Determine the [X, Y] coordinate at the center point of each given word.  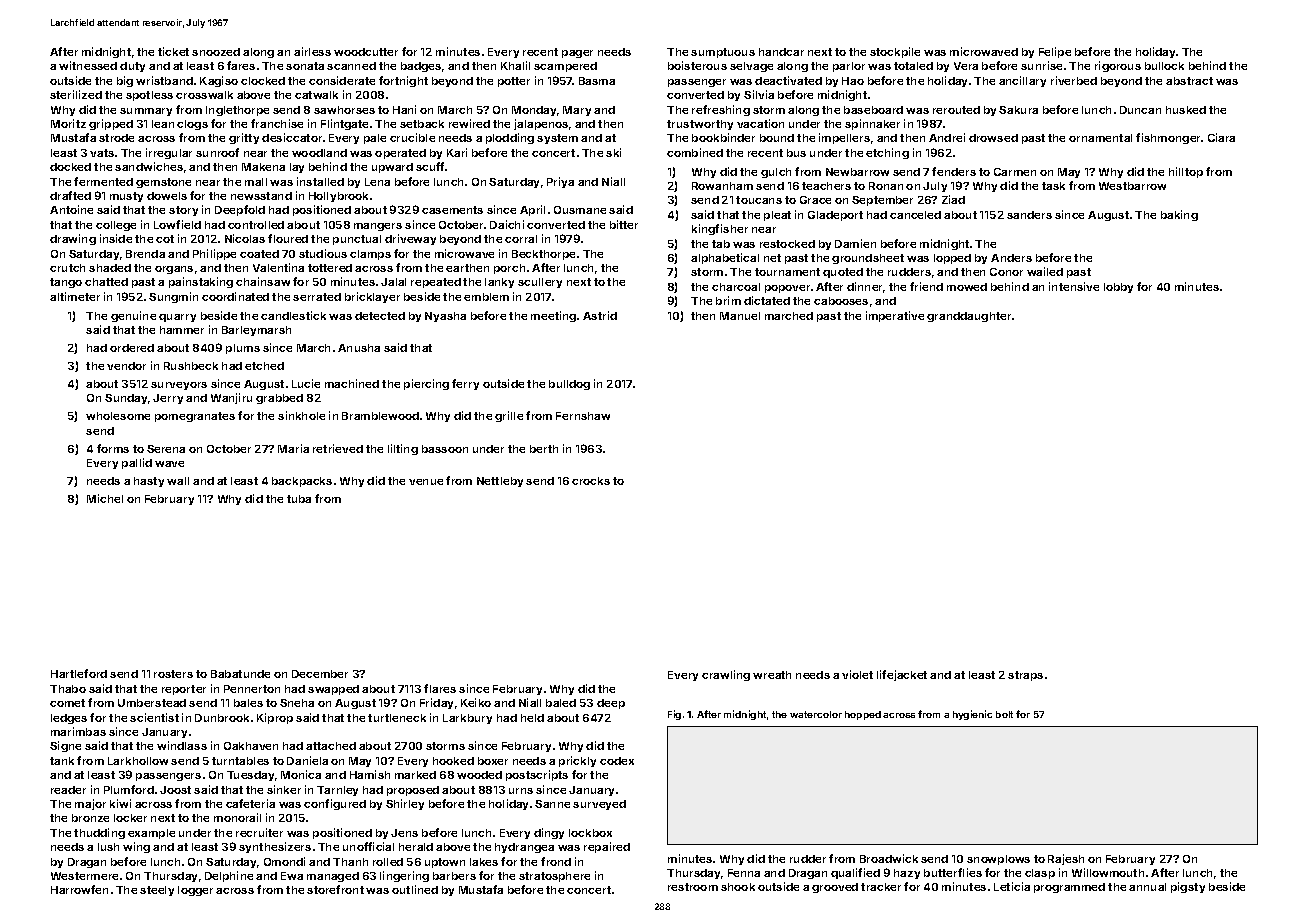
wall [178, 481]
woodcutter [366, 52]
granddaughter [969, 317]
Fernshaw [583, 416]
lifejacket [902, 675]
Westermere [84, 876]
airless [312, 51]
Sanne [552, 804]
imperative [895, 316]
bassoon [445, 449]
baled [561, 703]
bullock [1164, 66]
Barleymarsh [256, 331]
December [320, 674]
